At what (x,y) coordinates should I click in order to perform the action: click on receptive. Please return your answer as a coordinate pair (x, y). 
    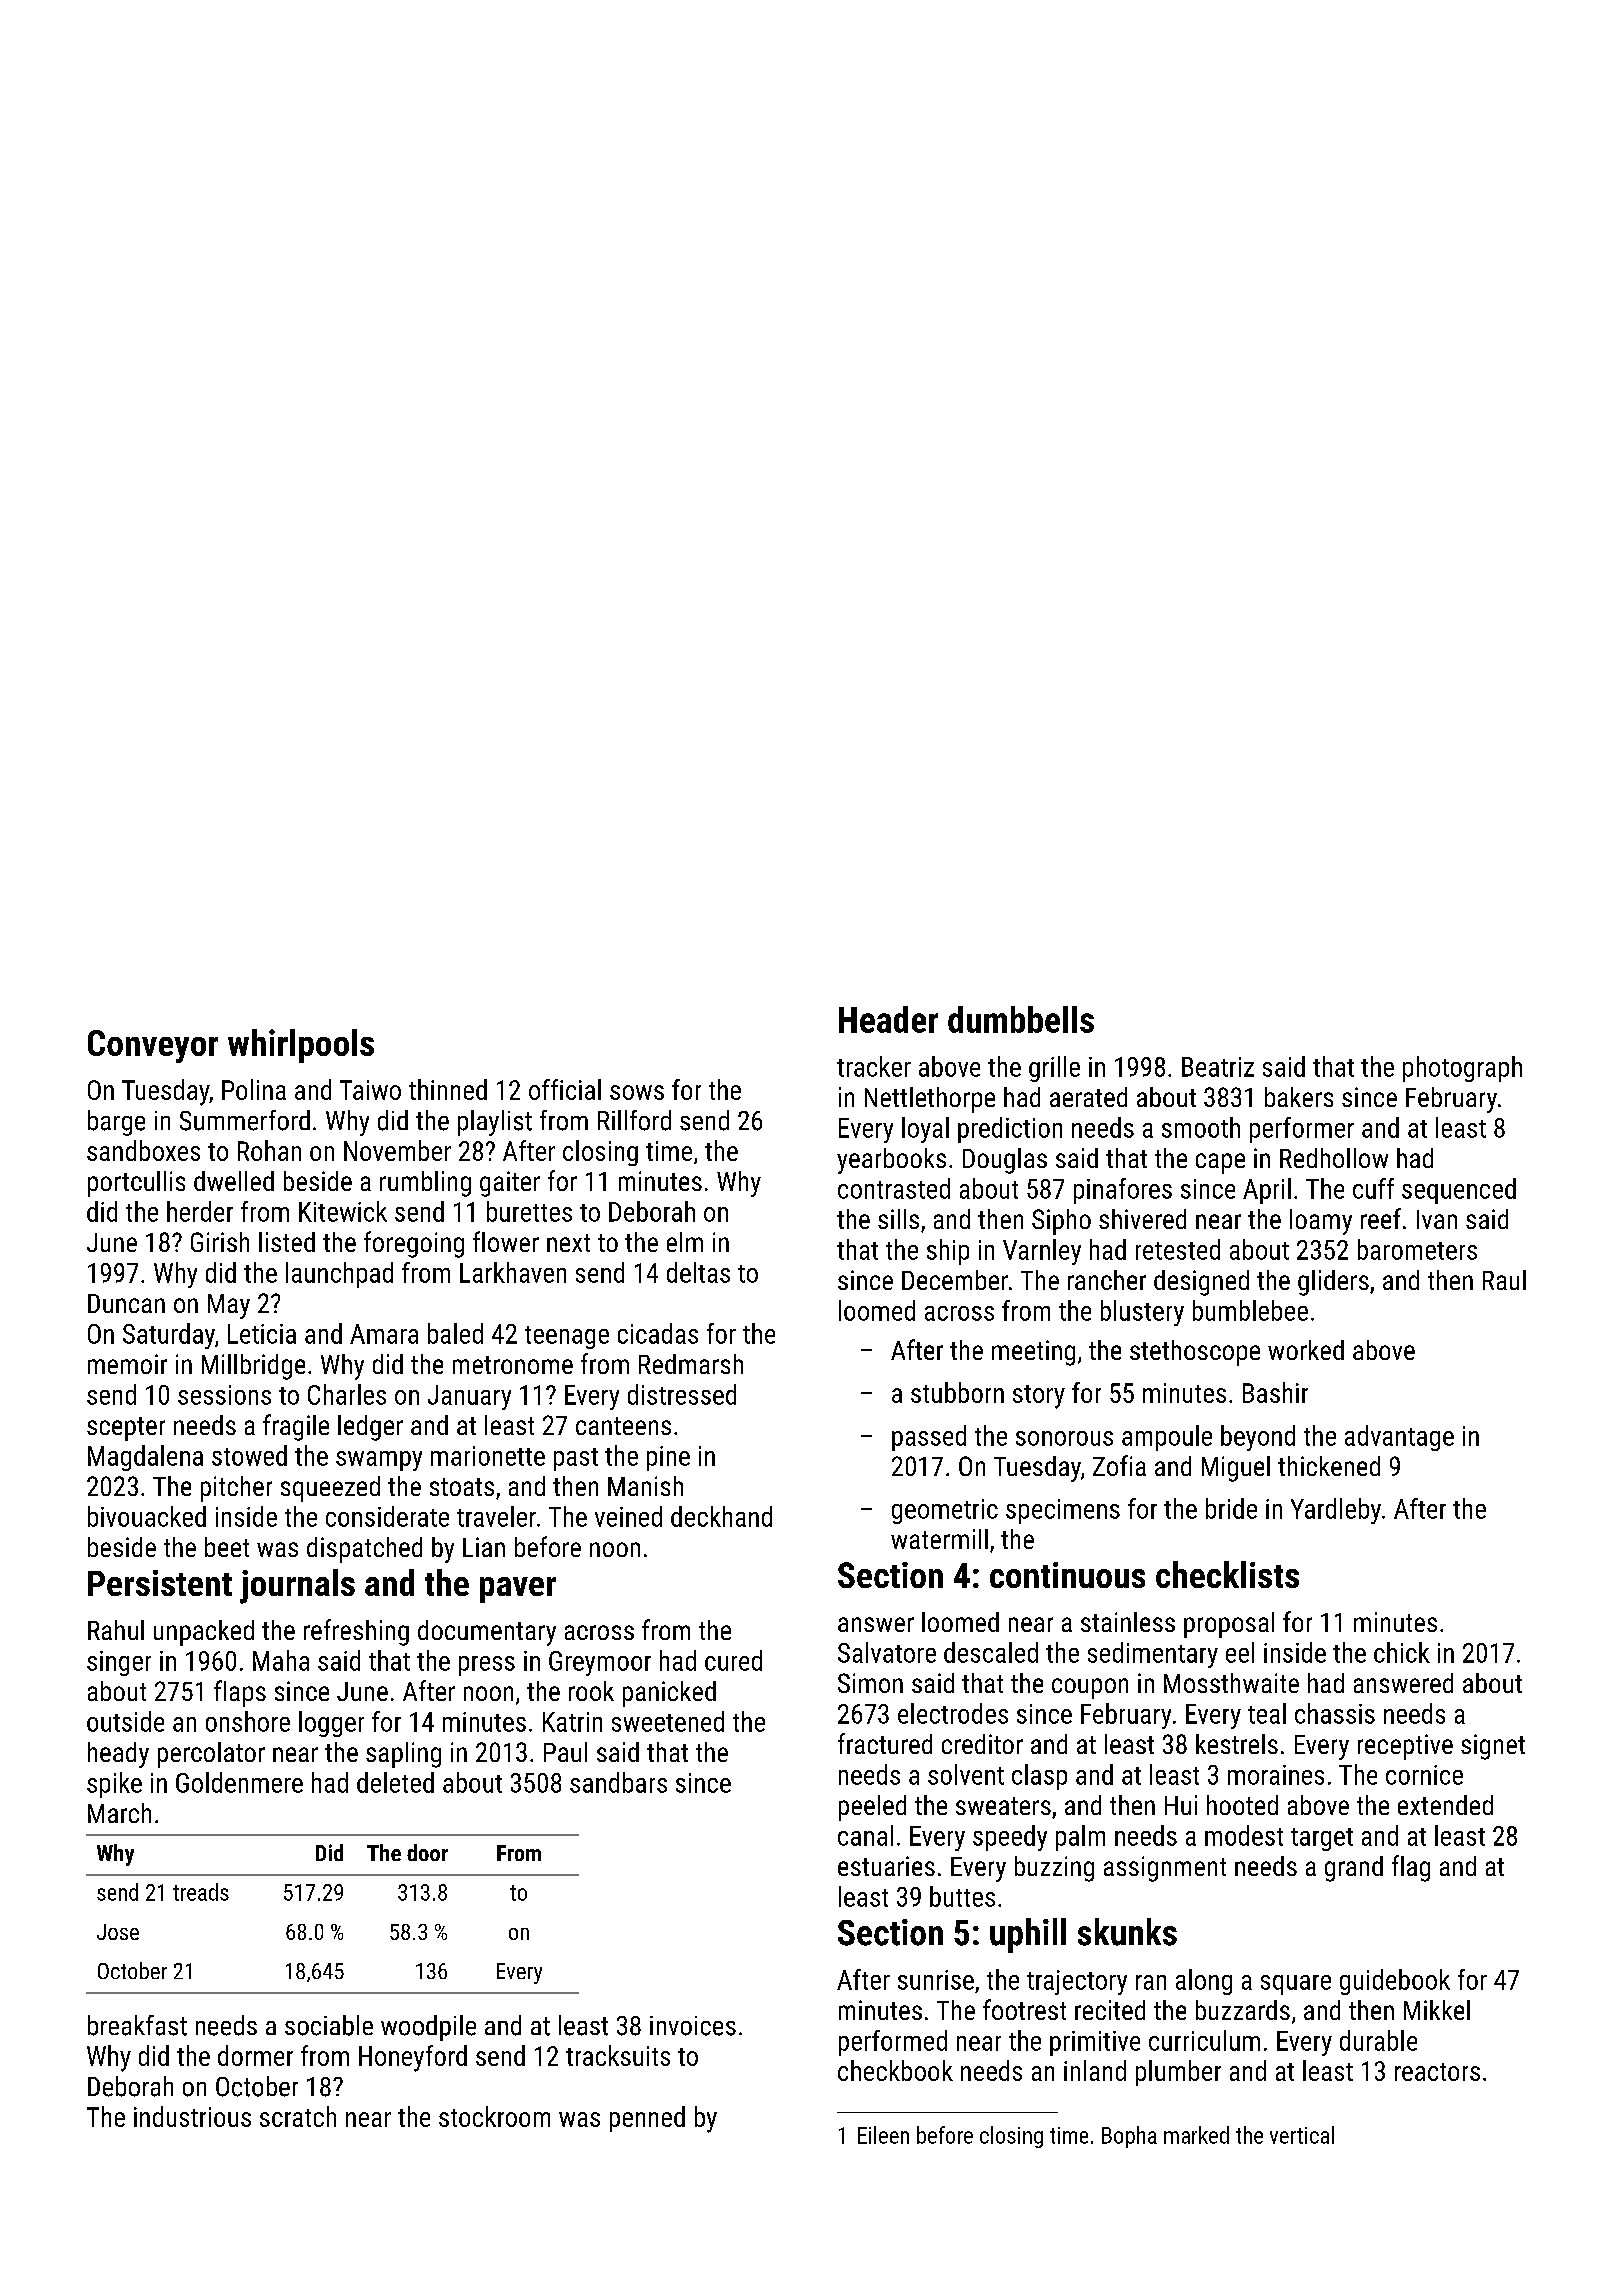
    Looking at the image, I should click on (1405, 1747).
